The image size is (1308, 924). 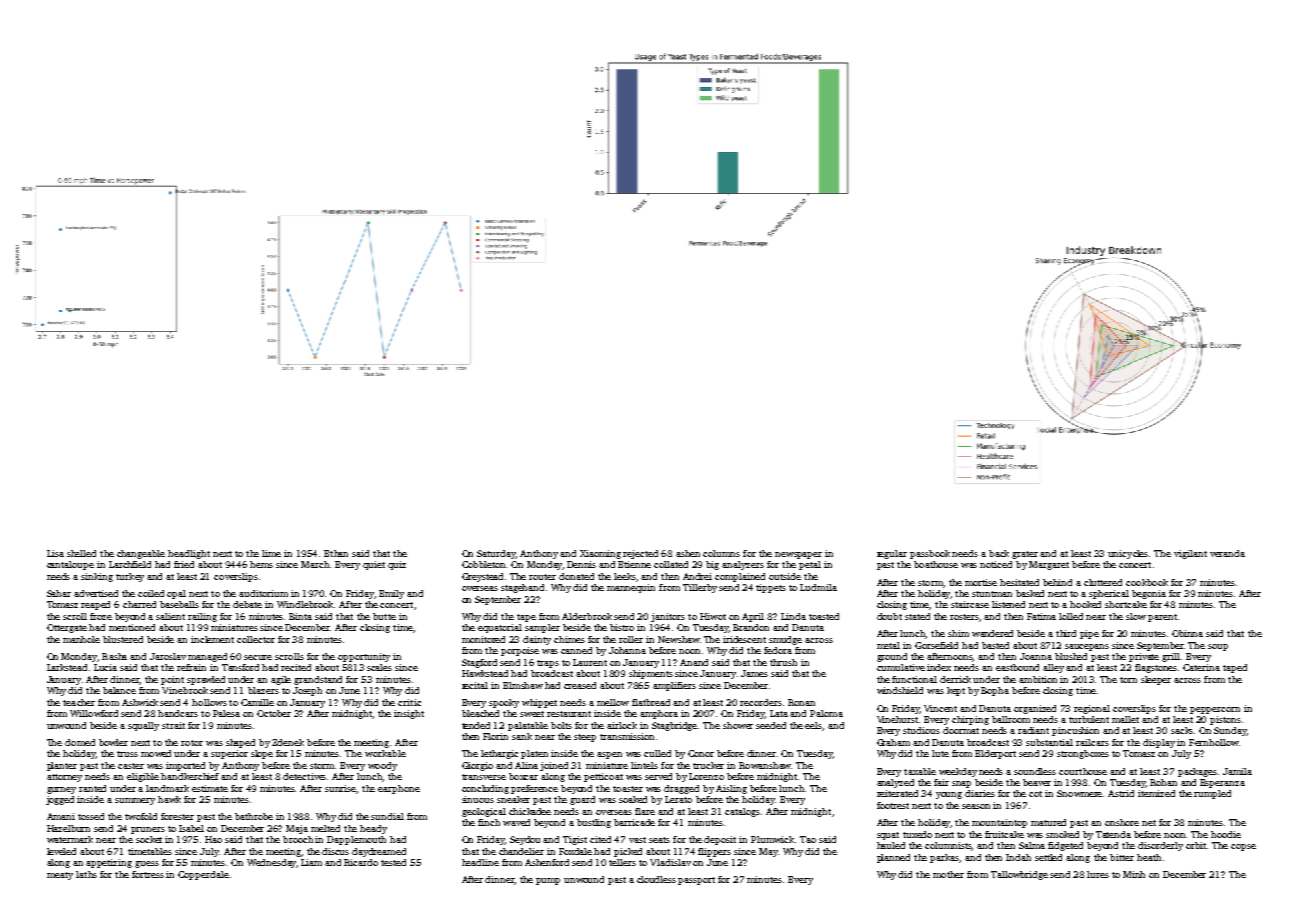 I want to click on private, so click(x=1144, y=657).
